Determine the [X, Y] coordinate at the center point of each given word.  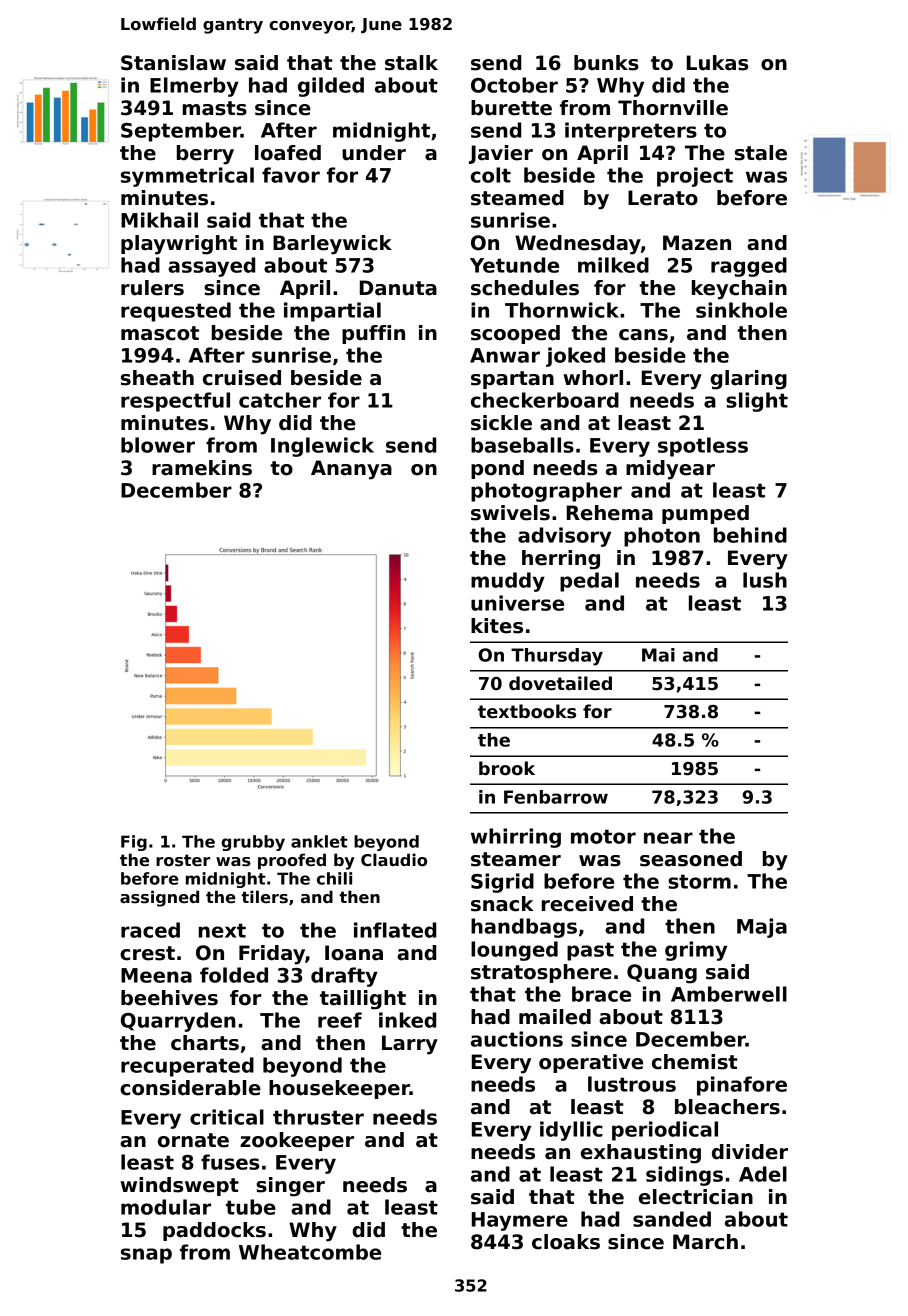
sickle [501, 423]
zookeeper [297, 1141]
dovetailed [560, 683]
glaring [748, 380]
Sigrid [502, 883]
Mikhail [159, 220]
